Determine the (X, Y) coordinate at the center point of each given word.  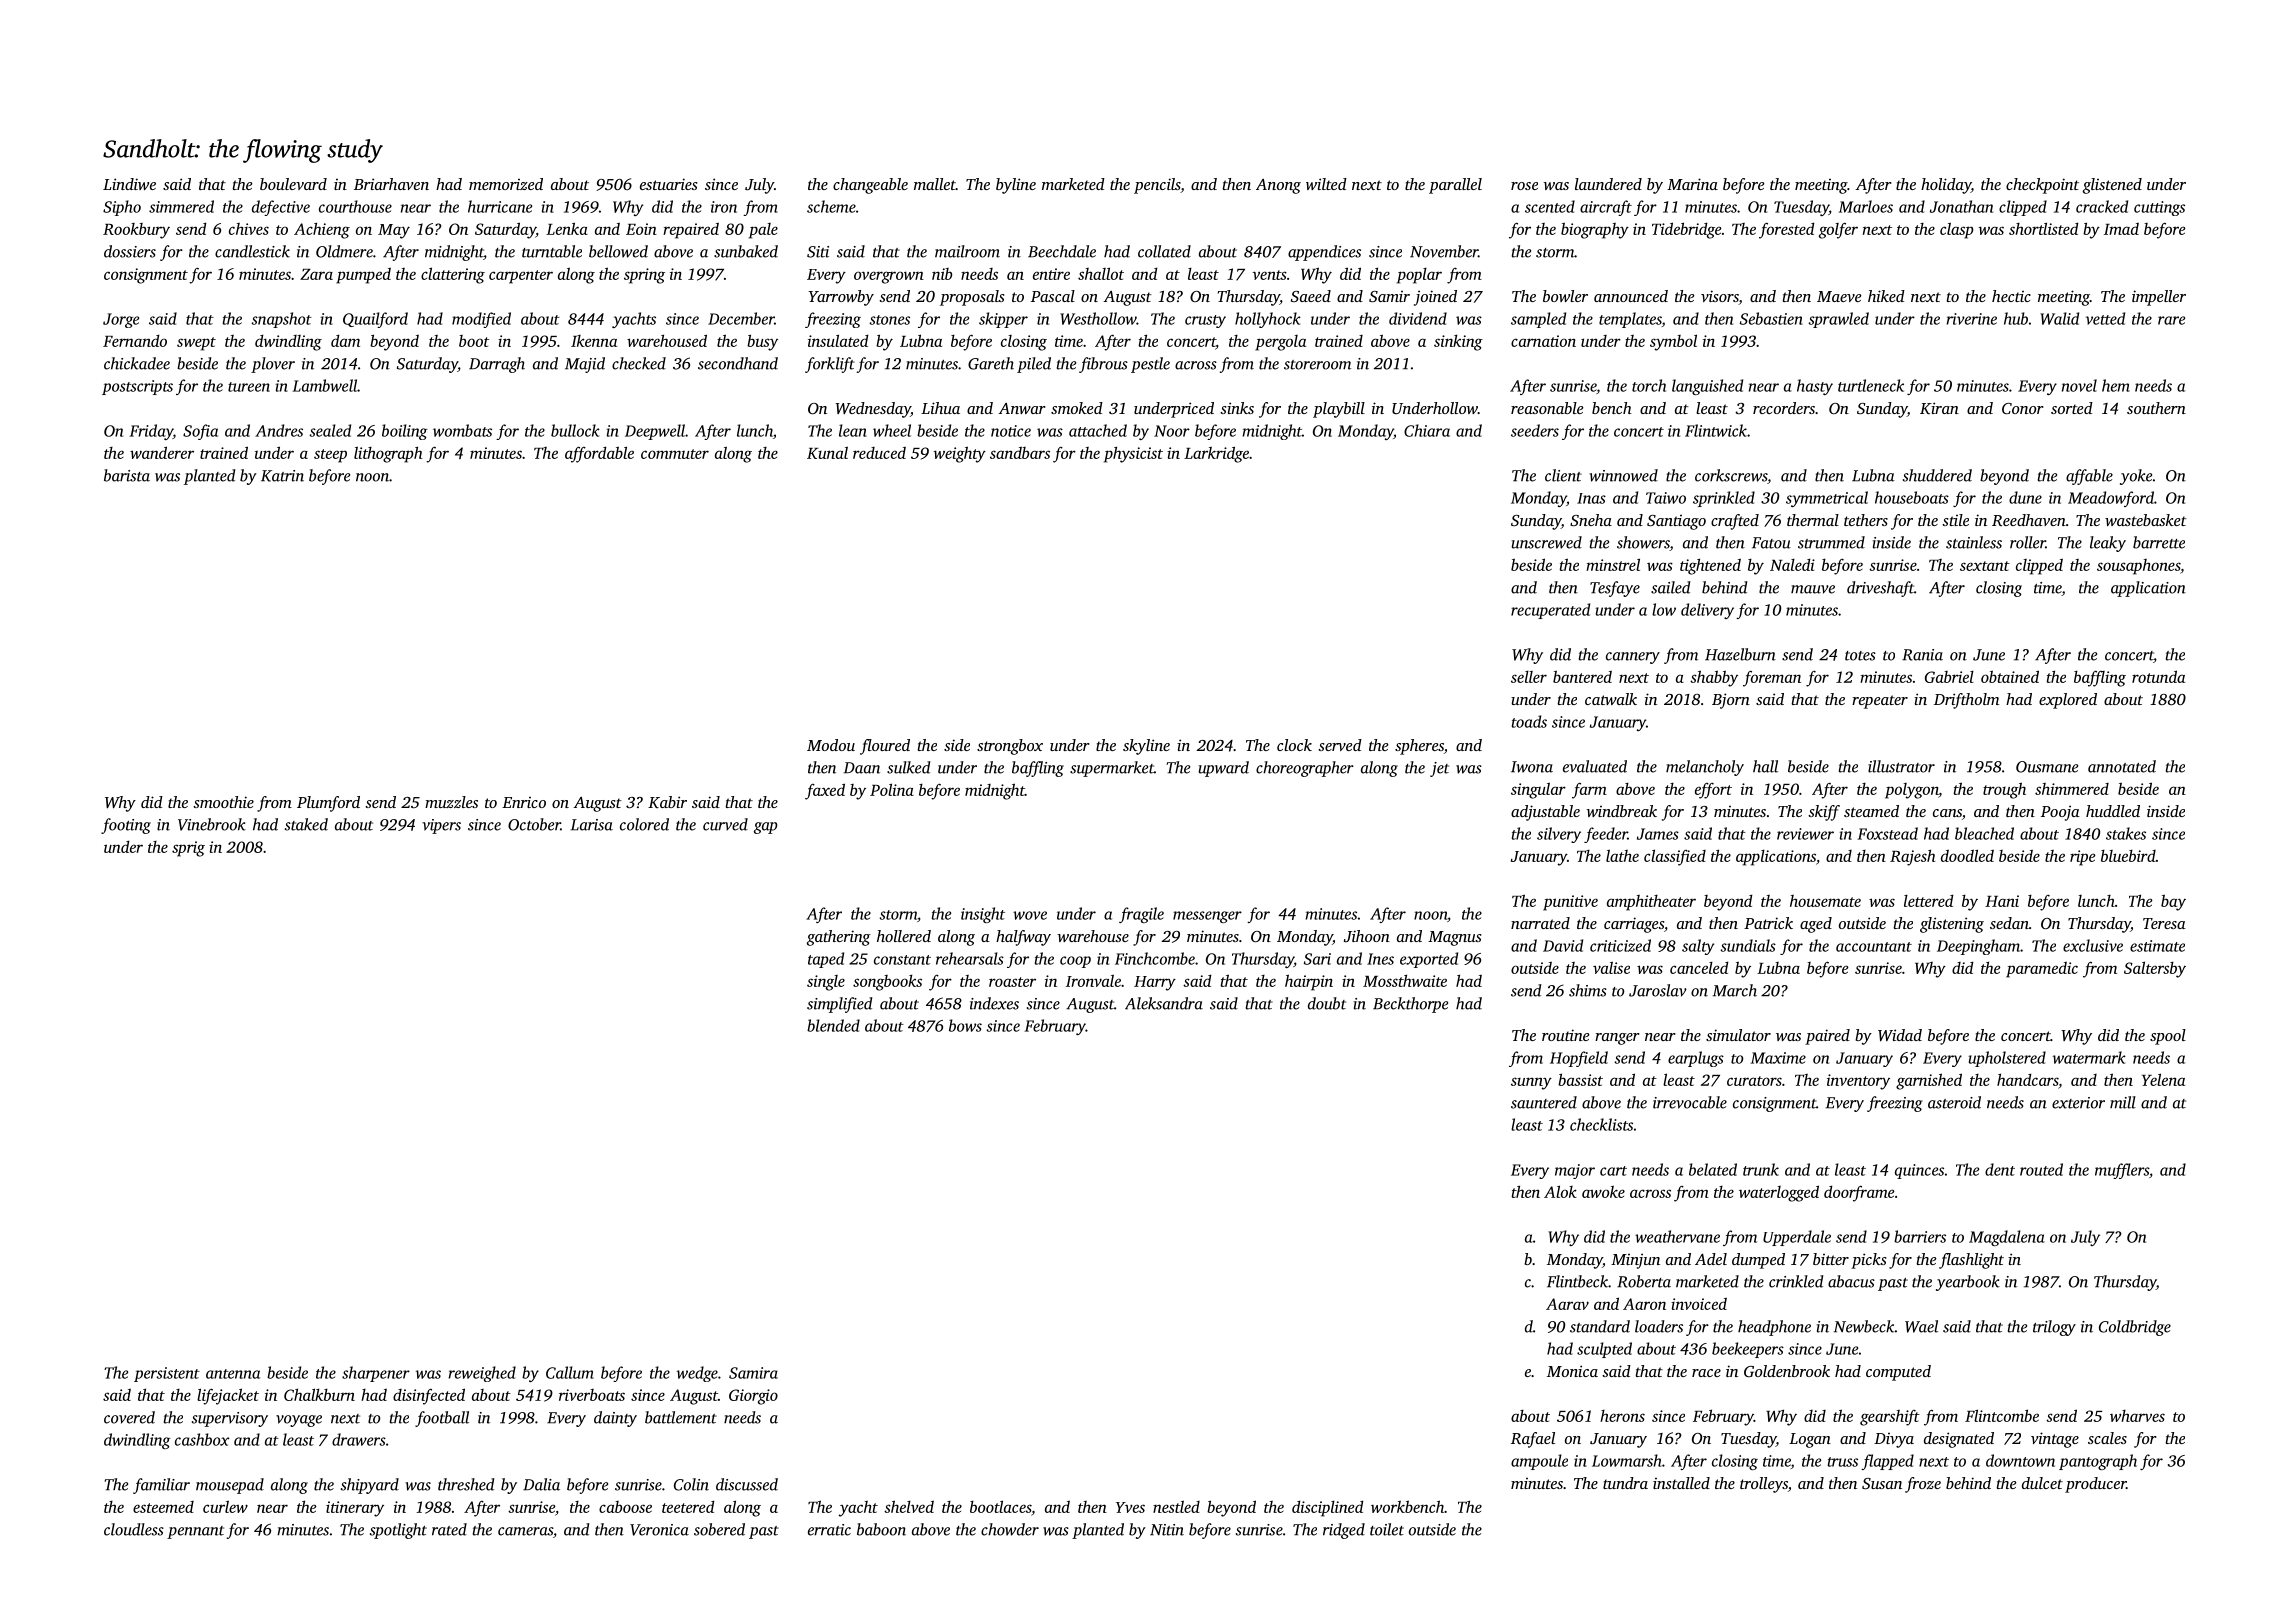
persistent (167, 1374)
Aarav (1567, 1304)
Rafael (1533, 1440)
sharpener (376, 1374)
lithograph (388, 454)
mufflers (2122, 1171)
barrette (2159, 542)
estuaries (668, 184)
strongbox (1010, 747)
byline (1016, 186)
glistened (2112, 186)
